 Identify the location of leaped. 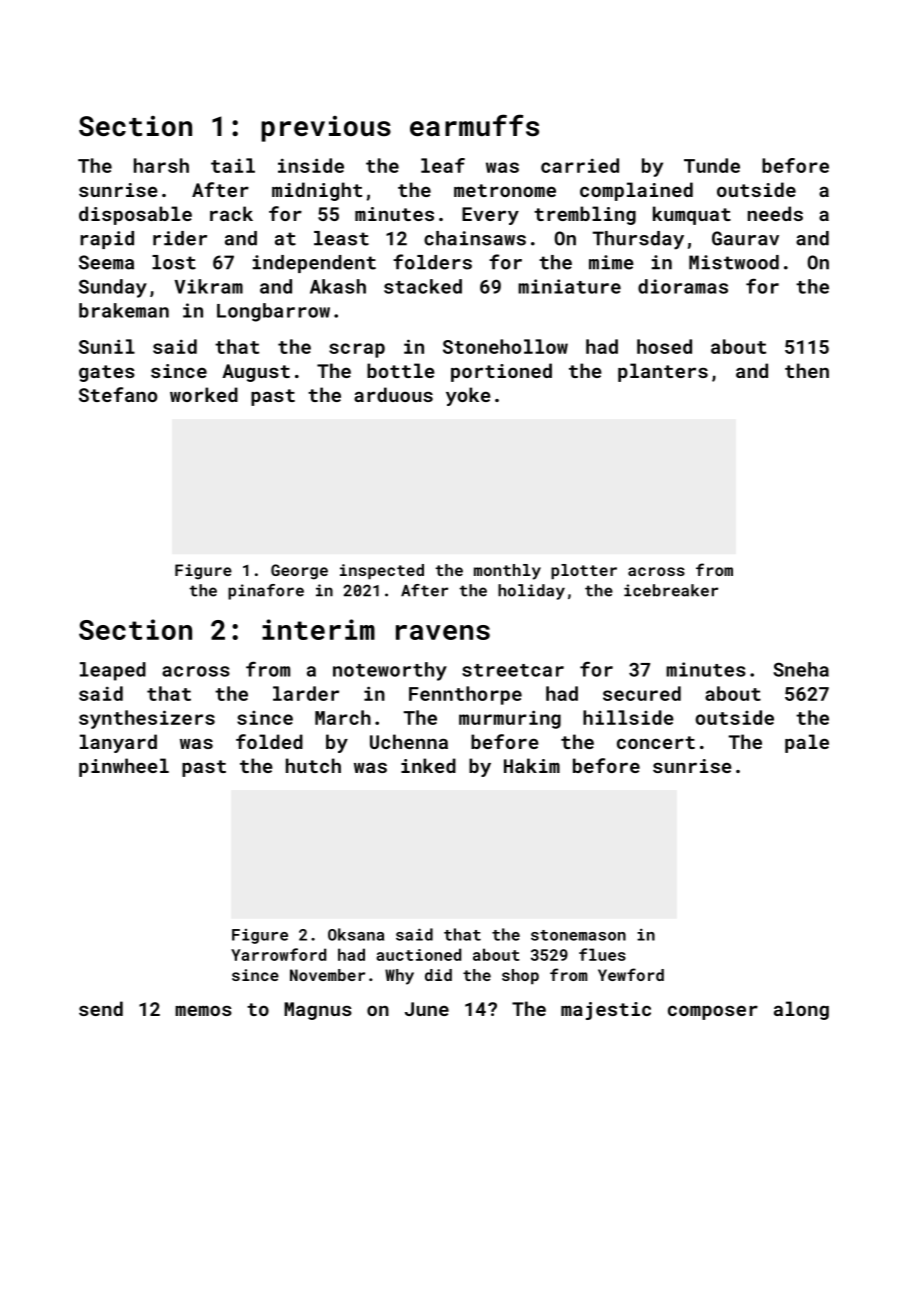
(113, 671).
